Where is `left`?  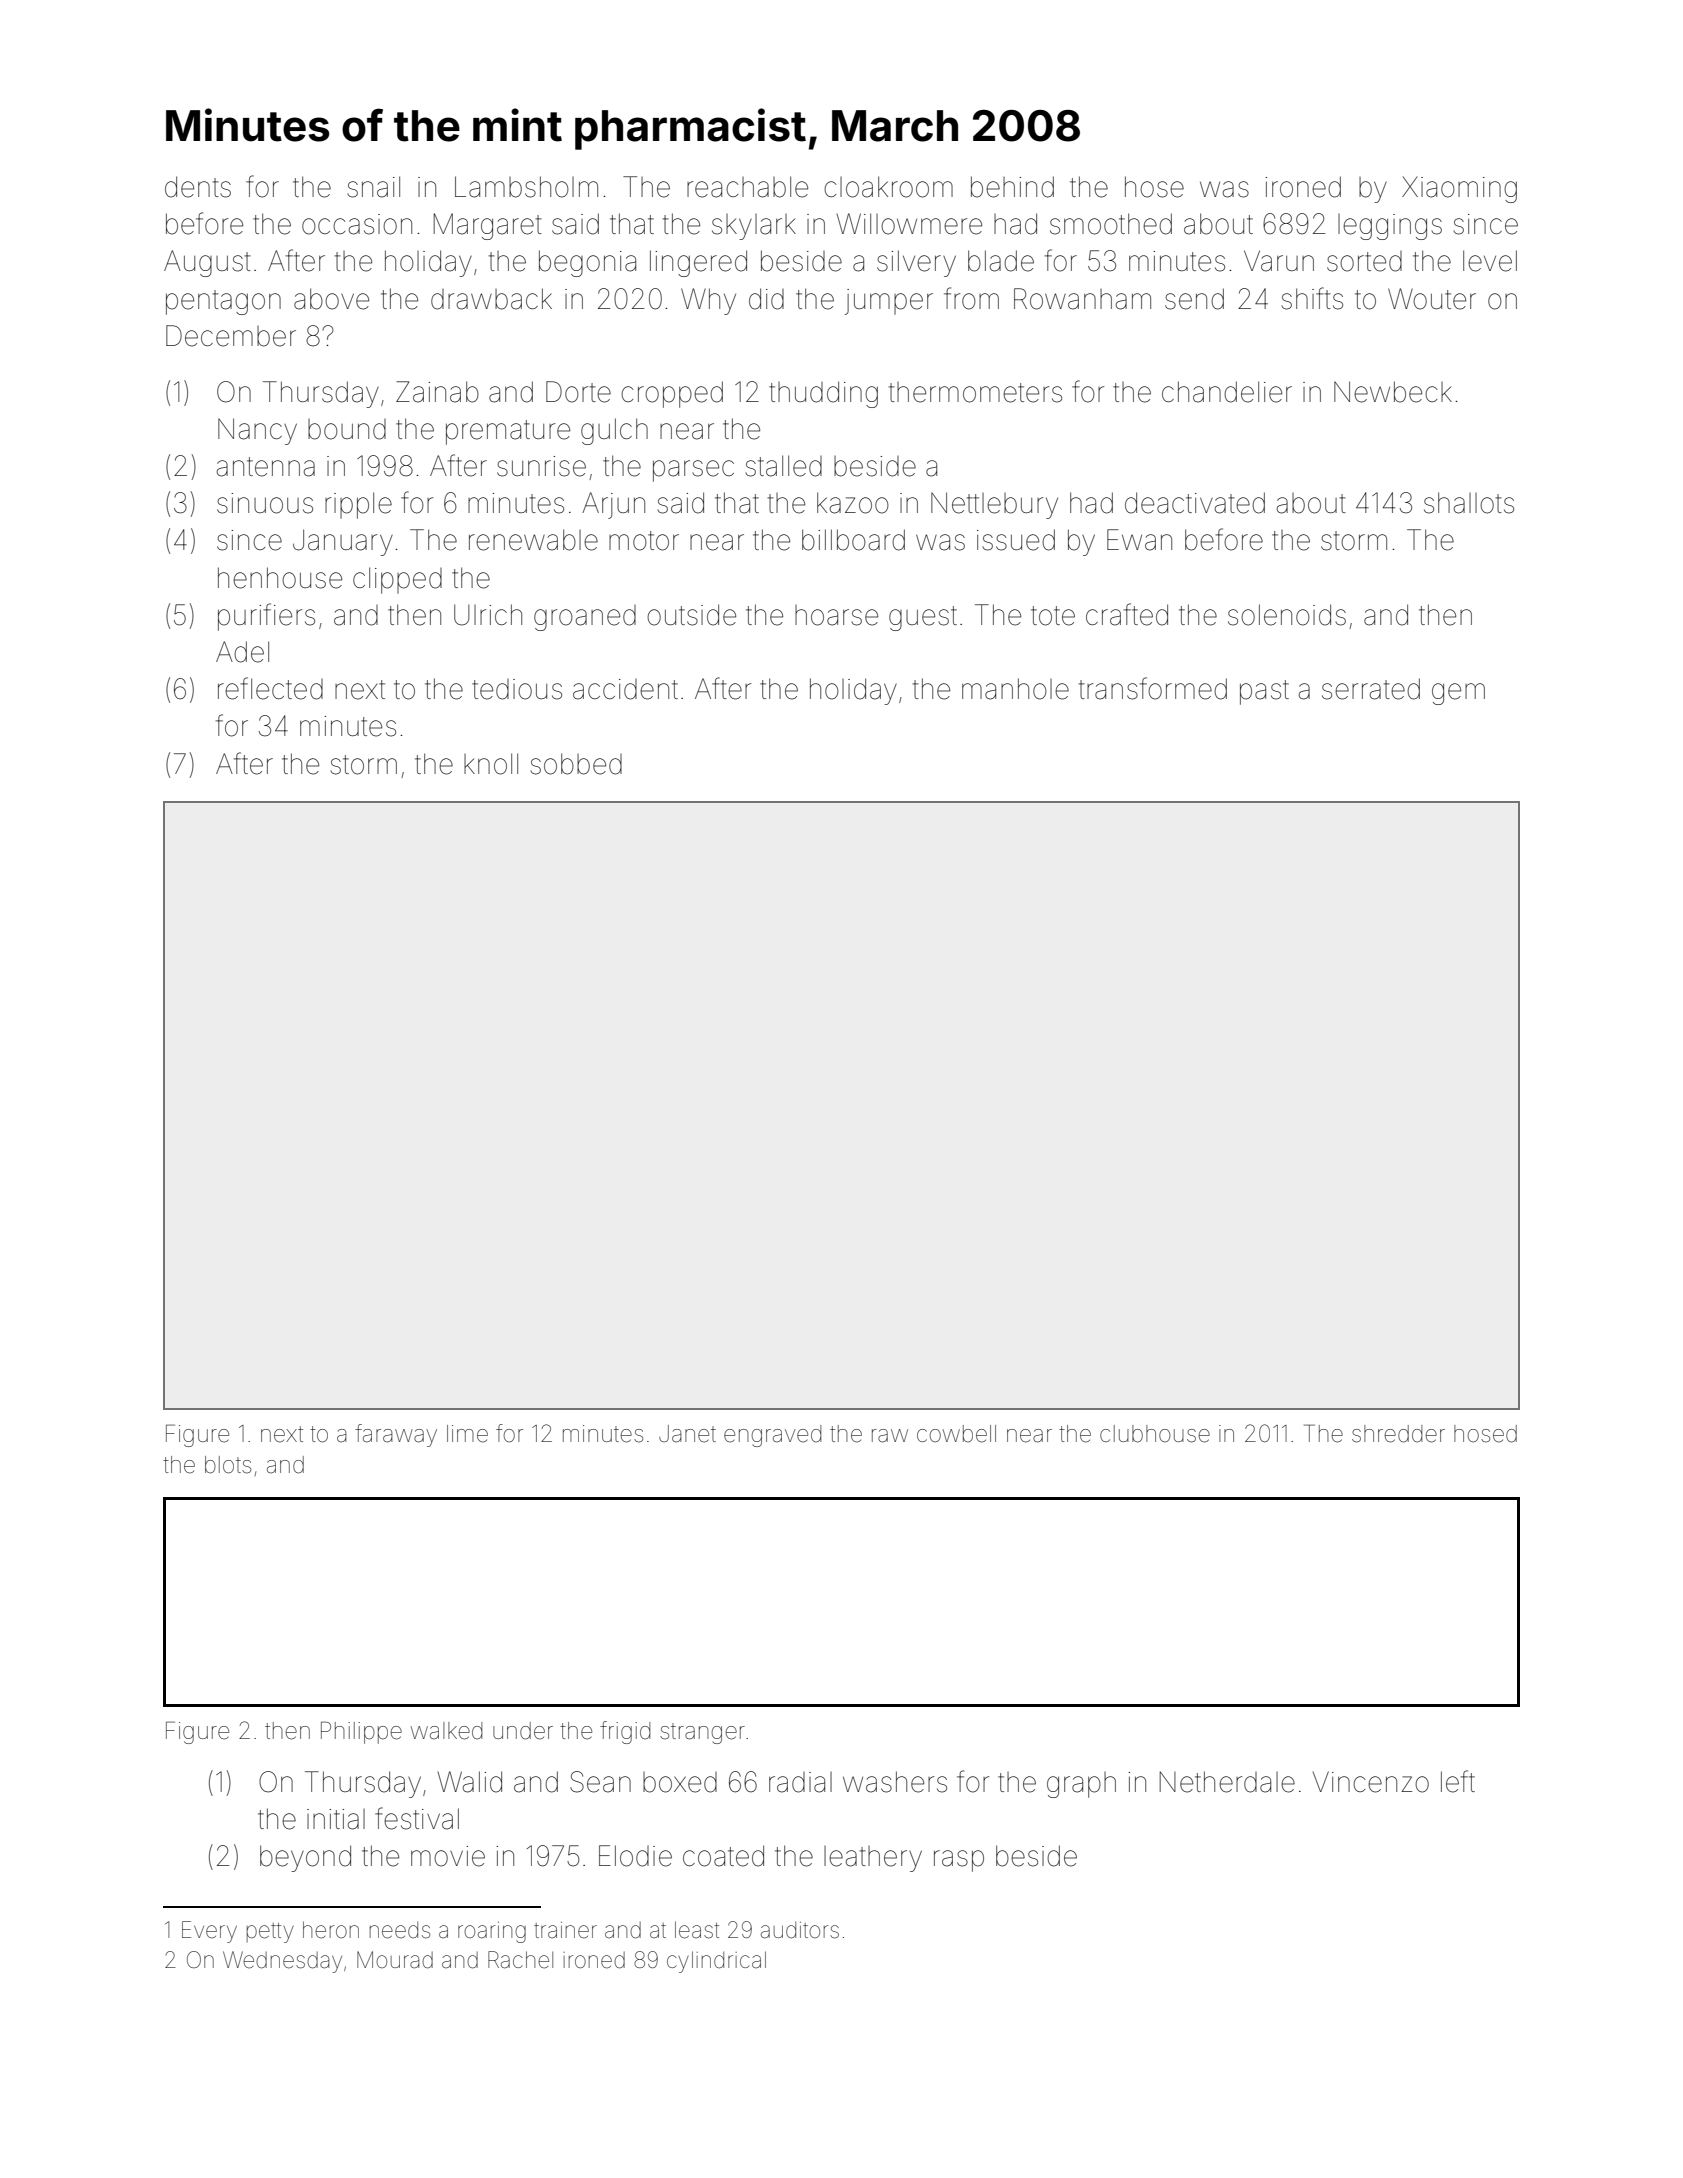 left is located at coordinates (1458, 1781).
